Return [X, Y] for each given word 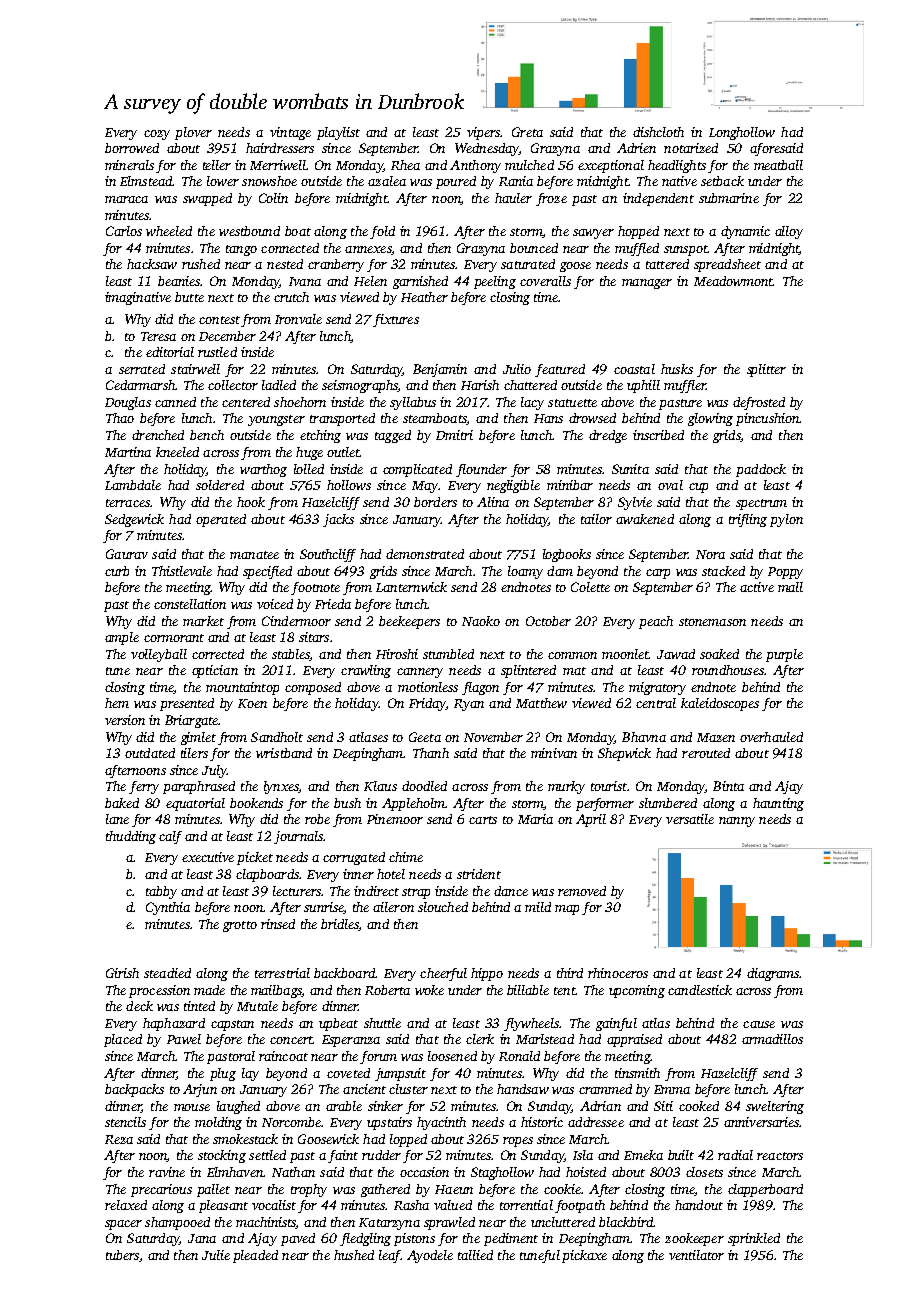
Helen [370, 281]
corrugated [354, 858]
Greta [527, 132]
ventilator [696, 1255]
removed [582, 891]
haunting [778, 804]
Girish [122, 973]
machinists [266, 1223]
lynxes [281, 787]
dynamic [745, 232]
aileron [393, 907]
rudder [381, 1155]
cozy [157, 135]
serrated [142, 369]
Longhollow [742, 133]
